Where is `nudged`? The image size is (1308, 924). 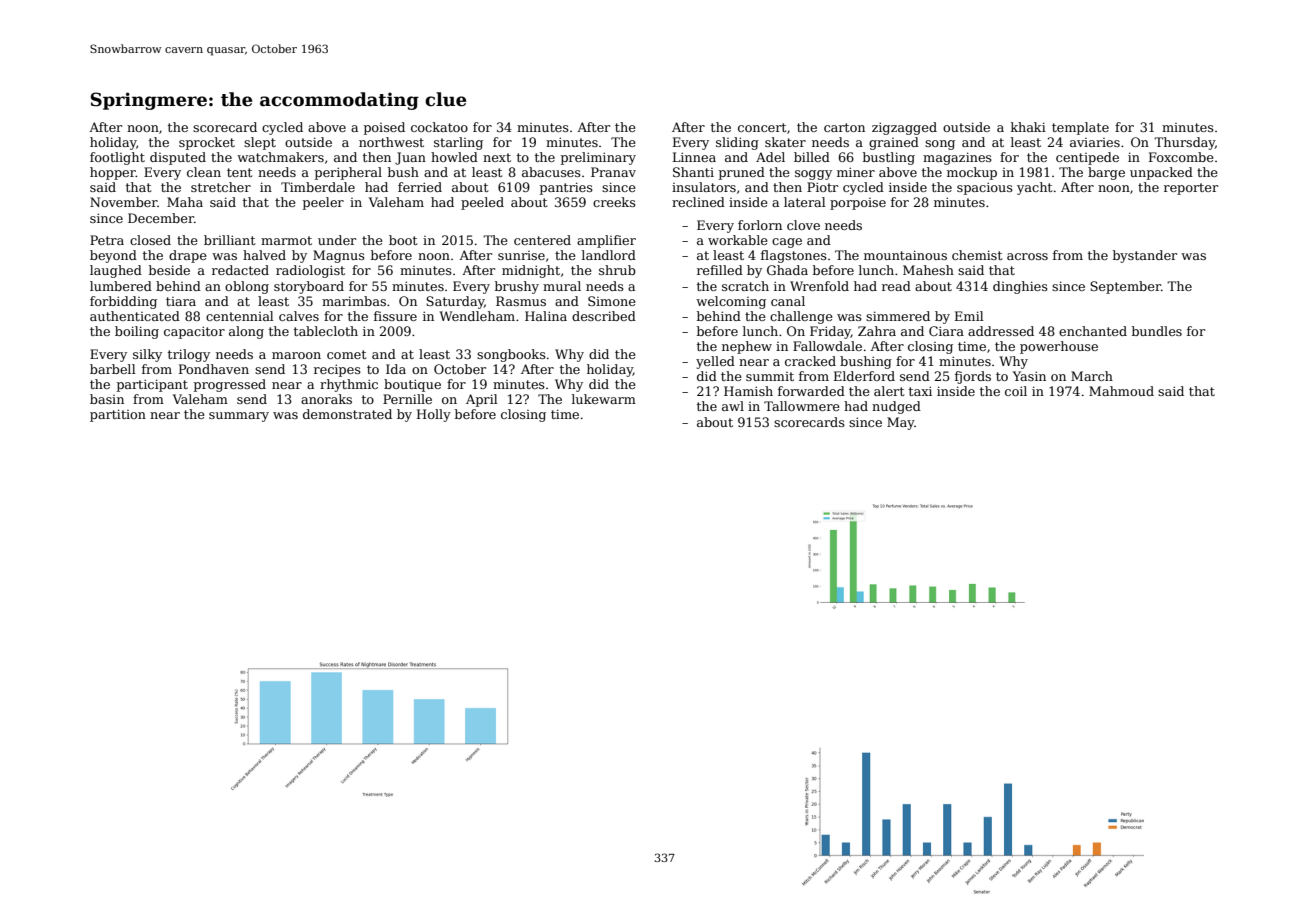 nudged is located at coordinates (896, 407).
